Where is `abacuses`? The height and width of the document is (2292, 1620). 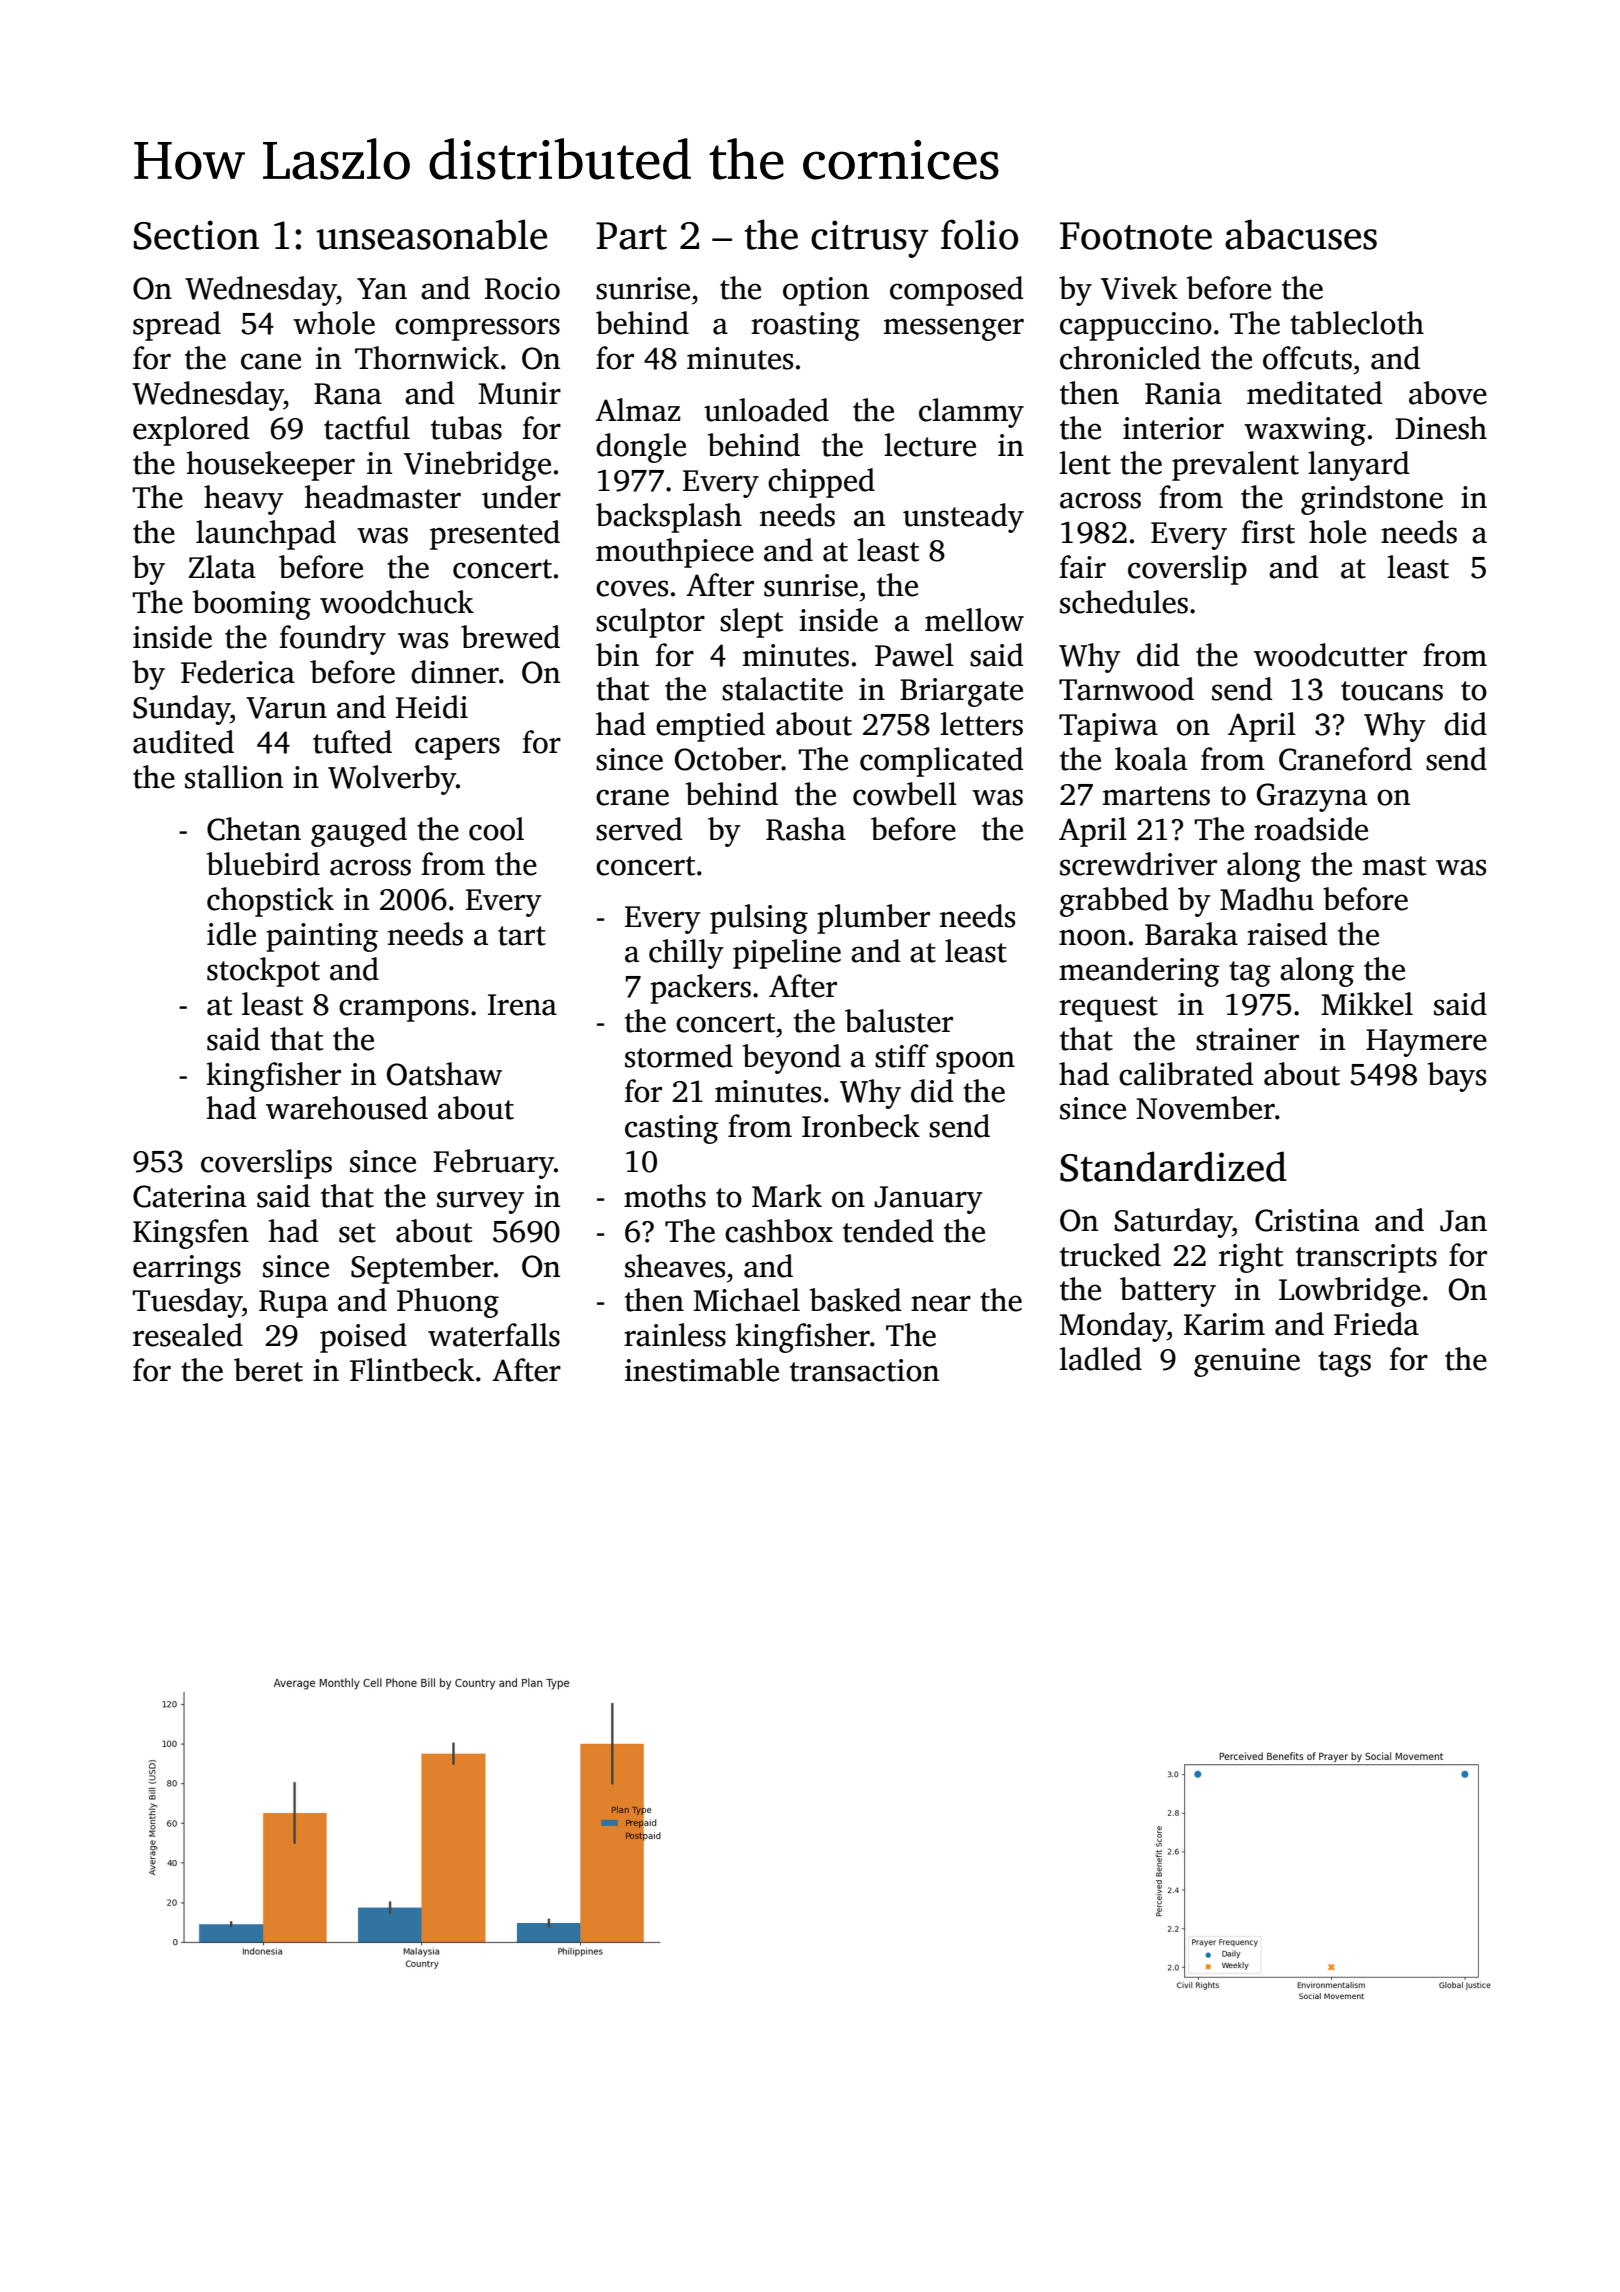 abacuses is located at coordinates (1301, 234).
